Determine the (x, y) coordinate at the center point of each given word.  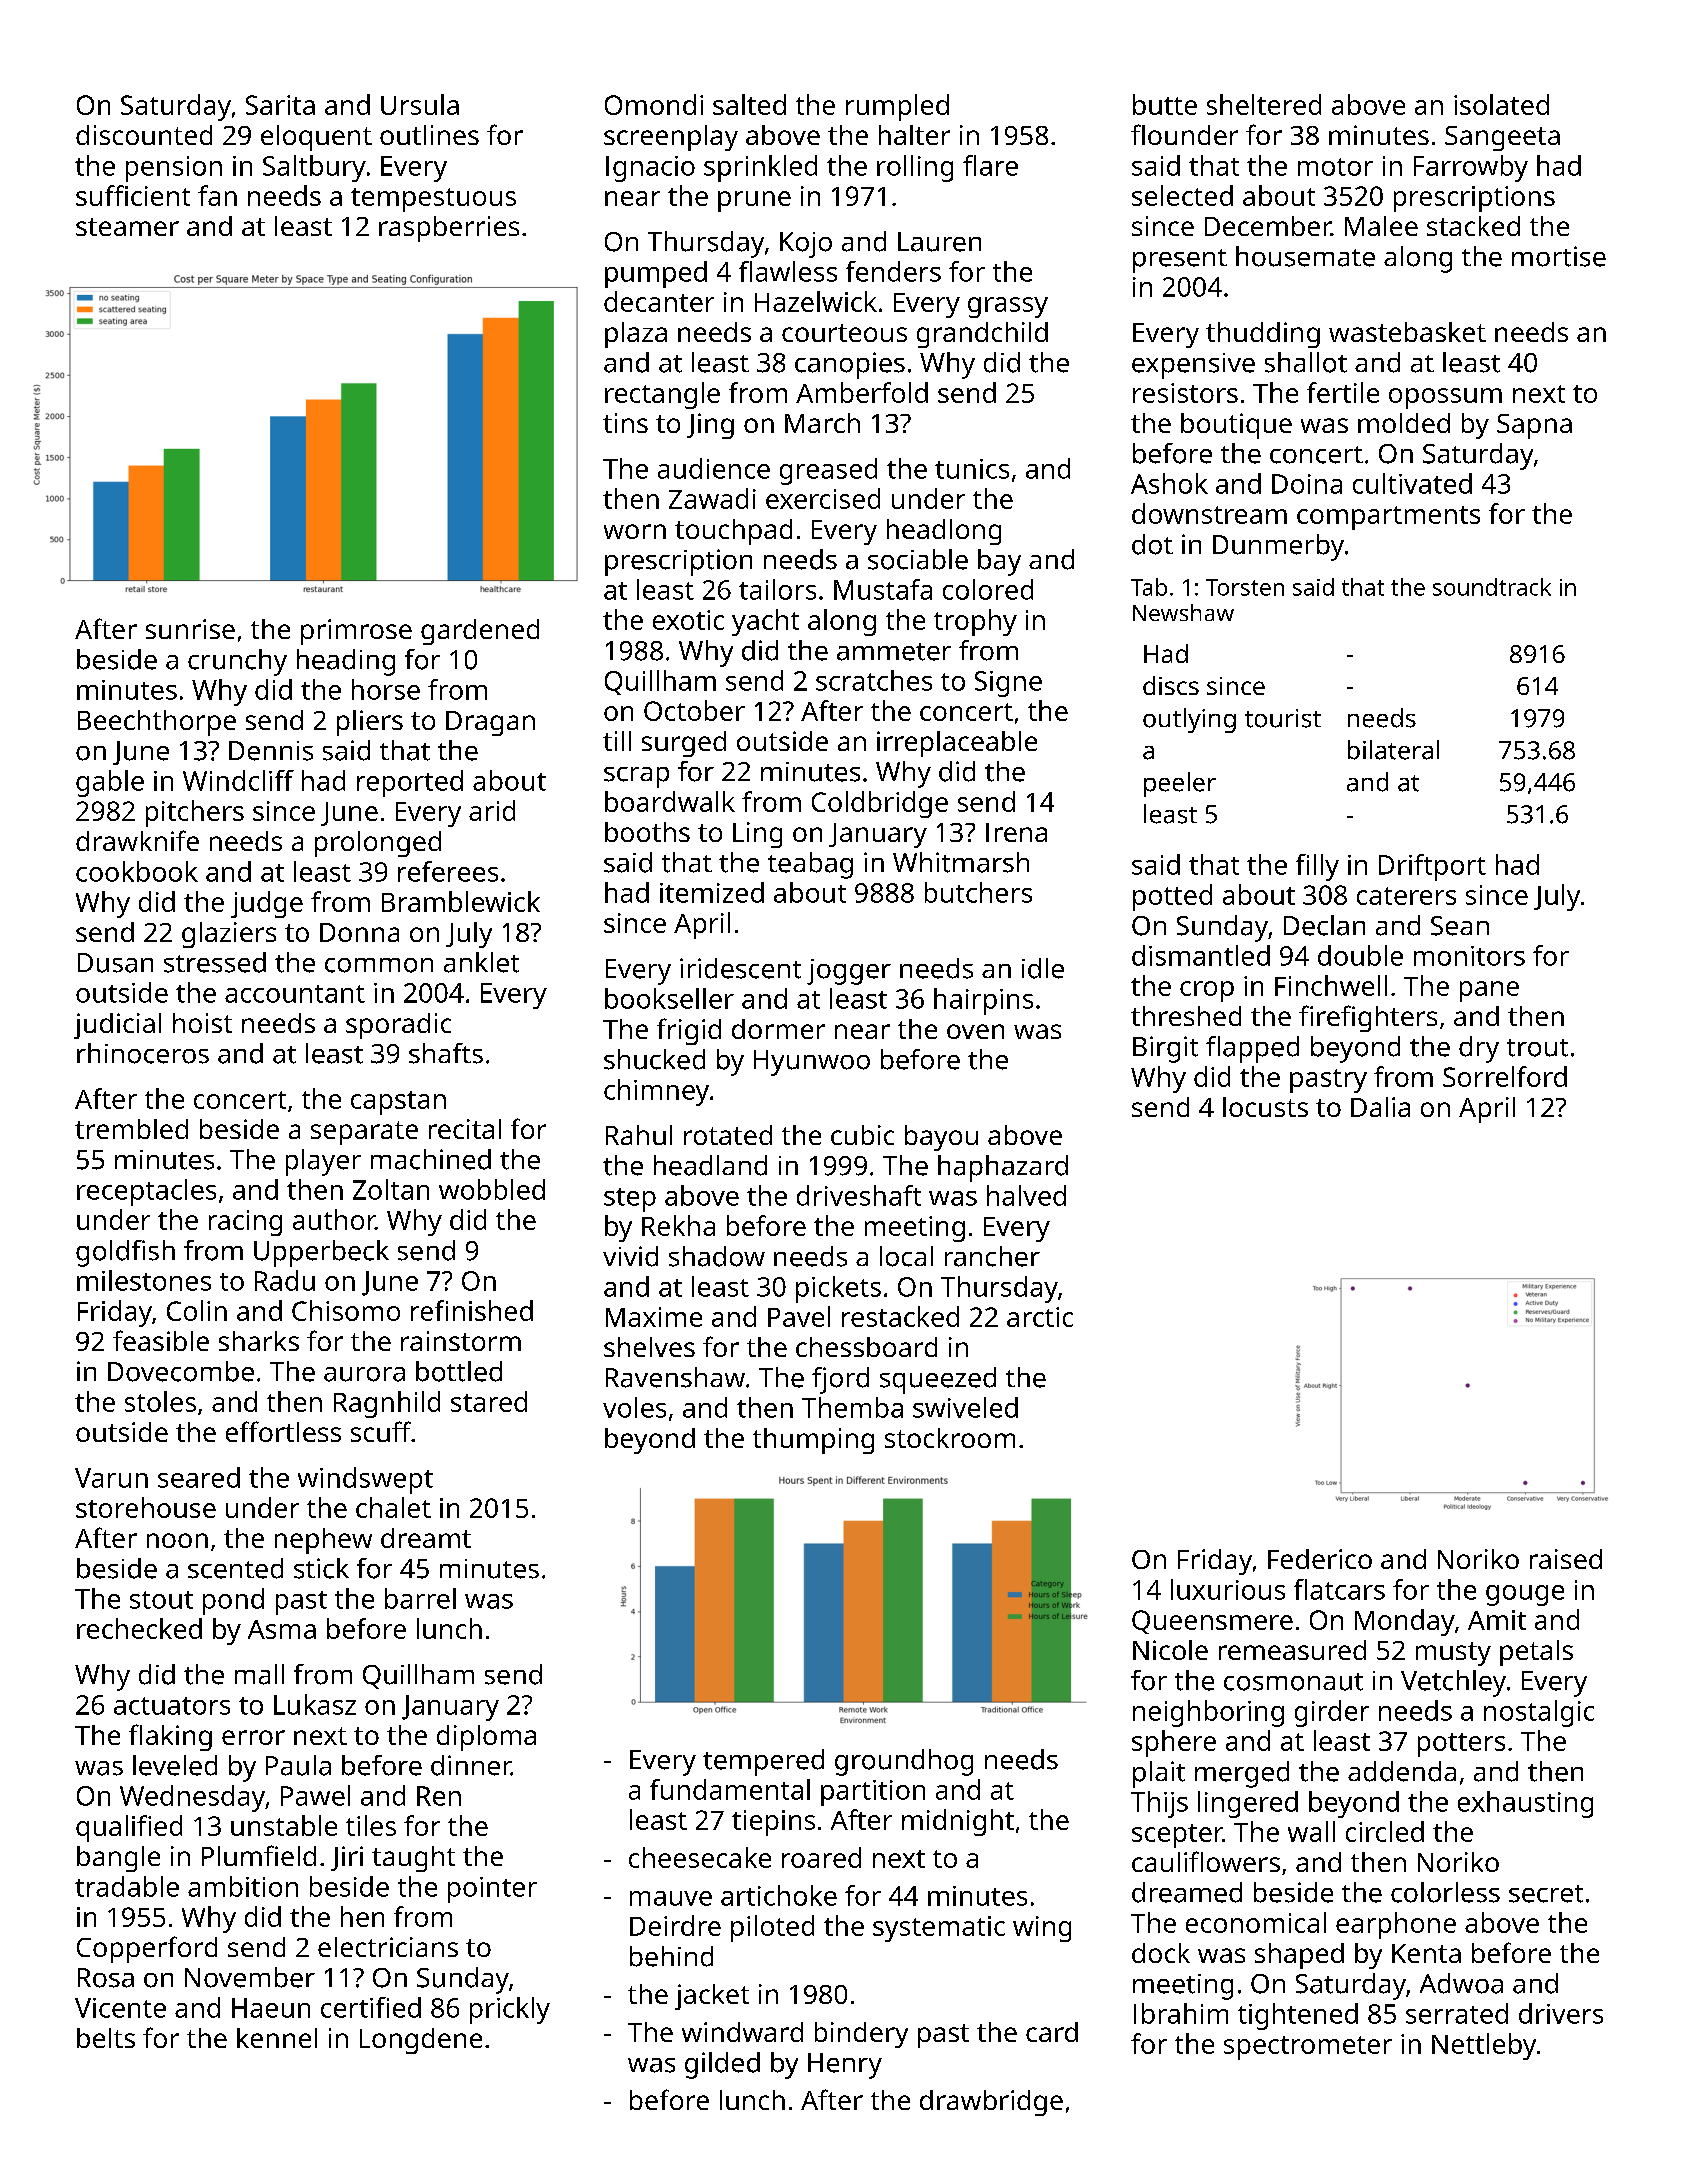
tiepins (773, 1823)
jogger (849, 972)
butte (1165, 104)
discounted (144, 135)
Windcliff (238, 780)
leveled (175, 1765)
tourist (1283, 718)
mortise (1559, 256)
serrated (1457, 2013)
